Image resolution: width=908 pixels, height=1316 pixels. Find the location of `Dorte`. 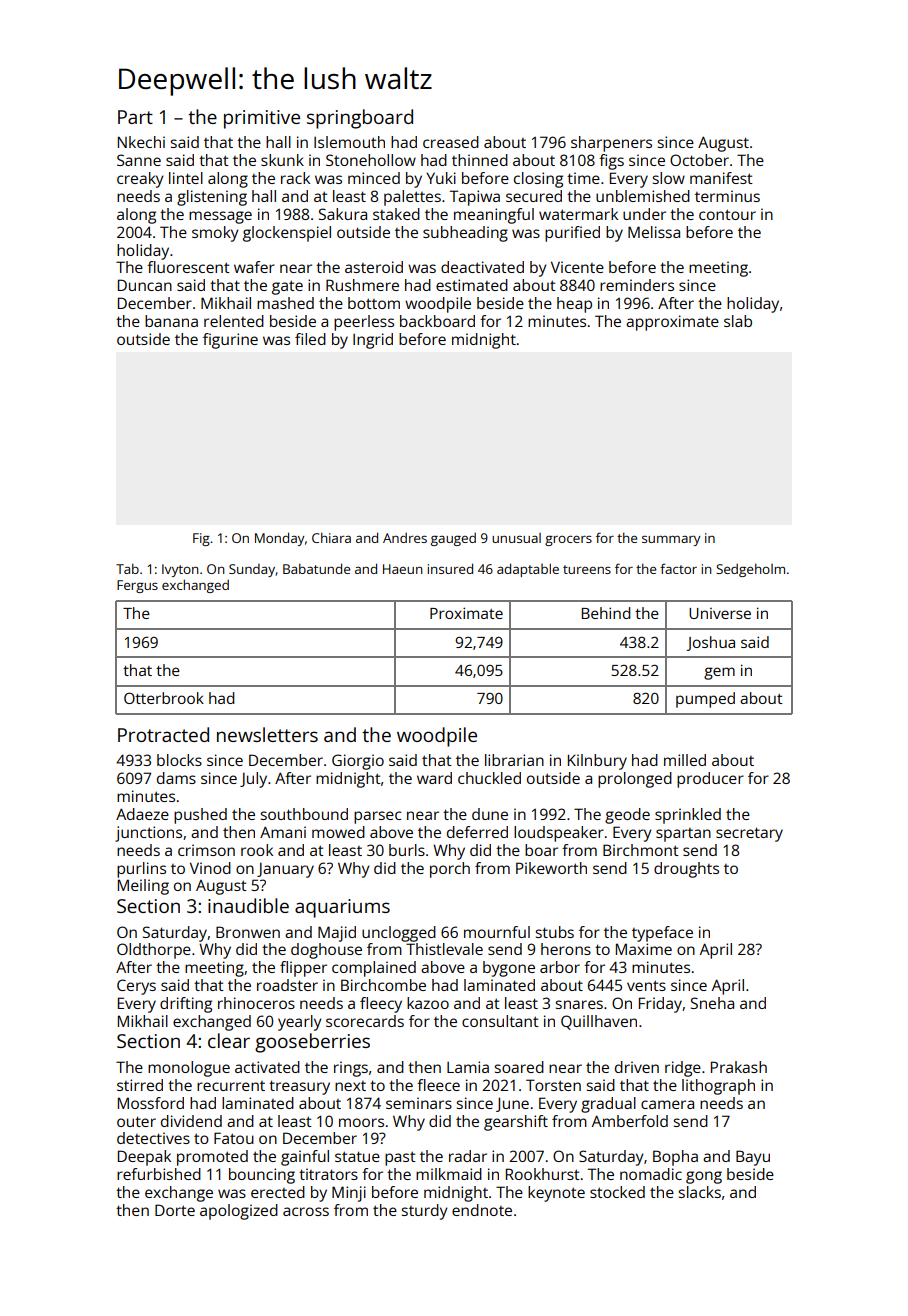

Dorte is located at coordinates (175, 1210).
